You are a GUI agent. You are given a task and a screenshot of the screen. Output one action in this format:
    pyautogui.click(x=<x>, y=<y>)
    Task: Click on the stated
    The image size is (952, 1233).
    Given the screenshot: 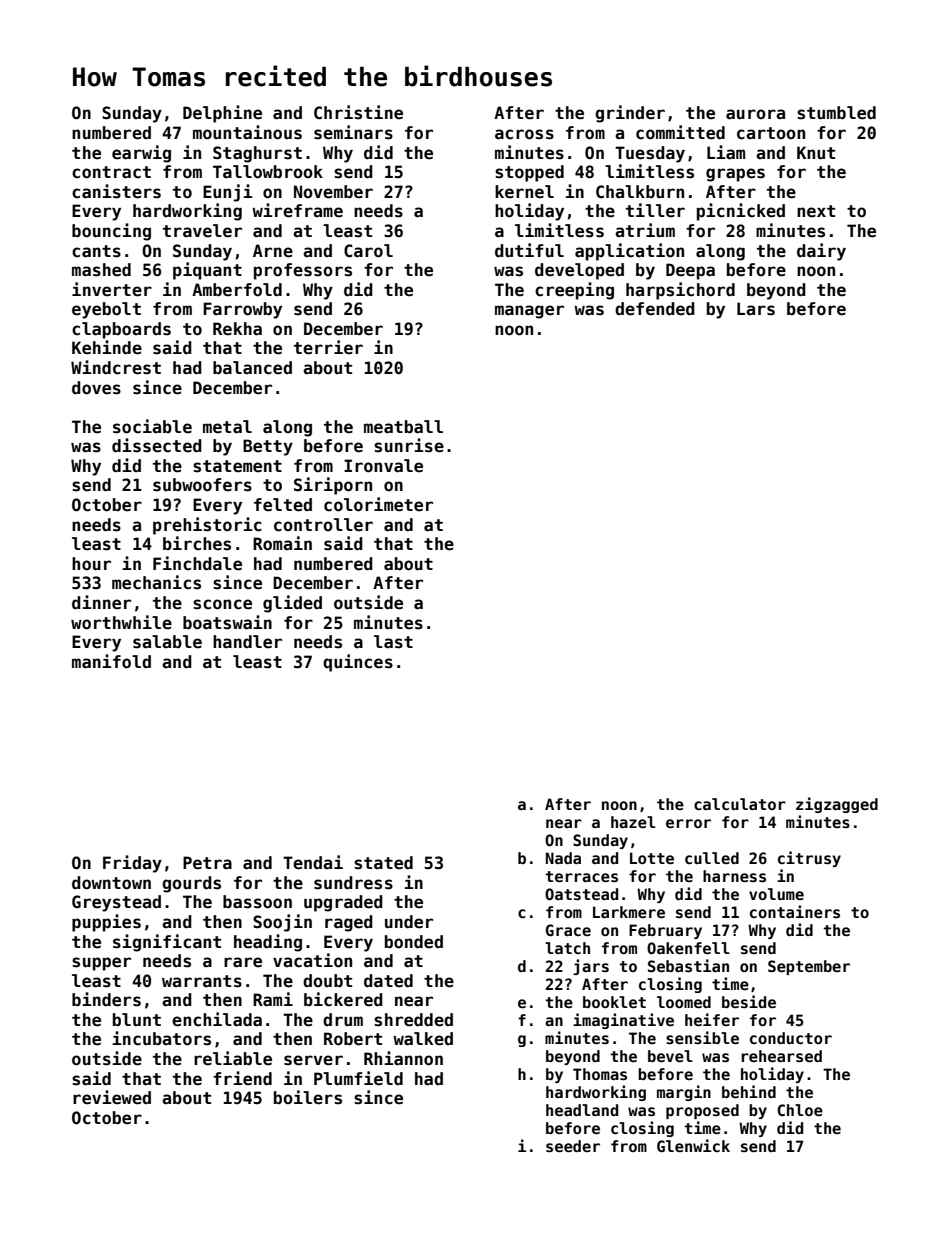 What is the action you would take?
    pyautogui.click(x=383, y=863)
